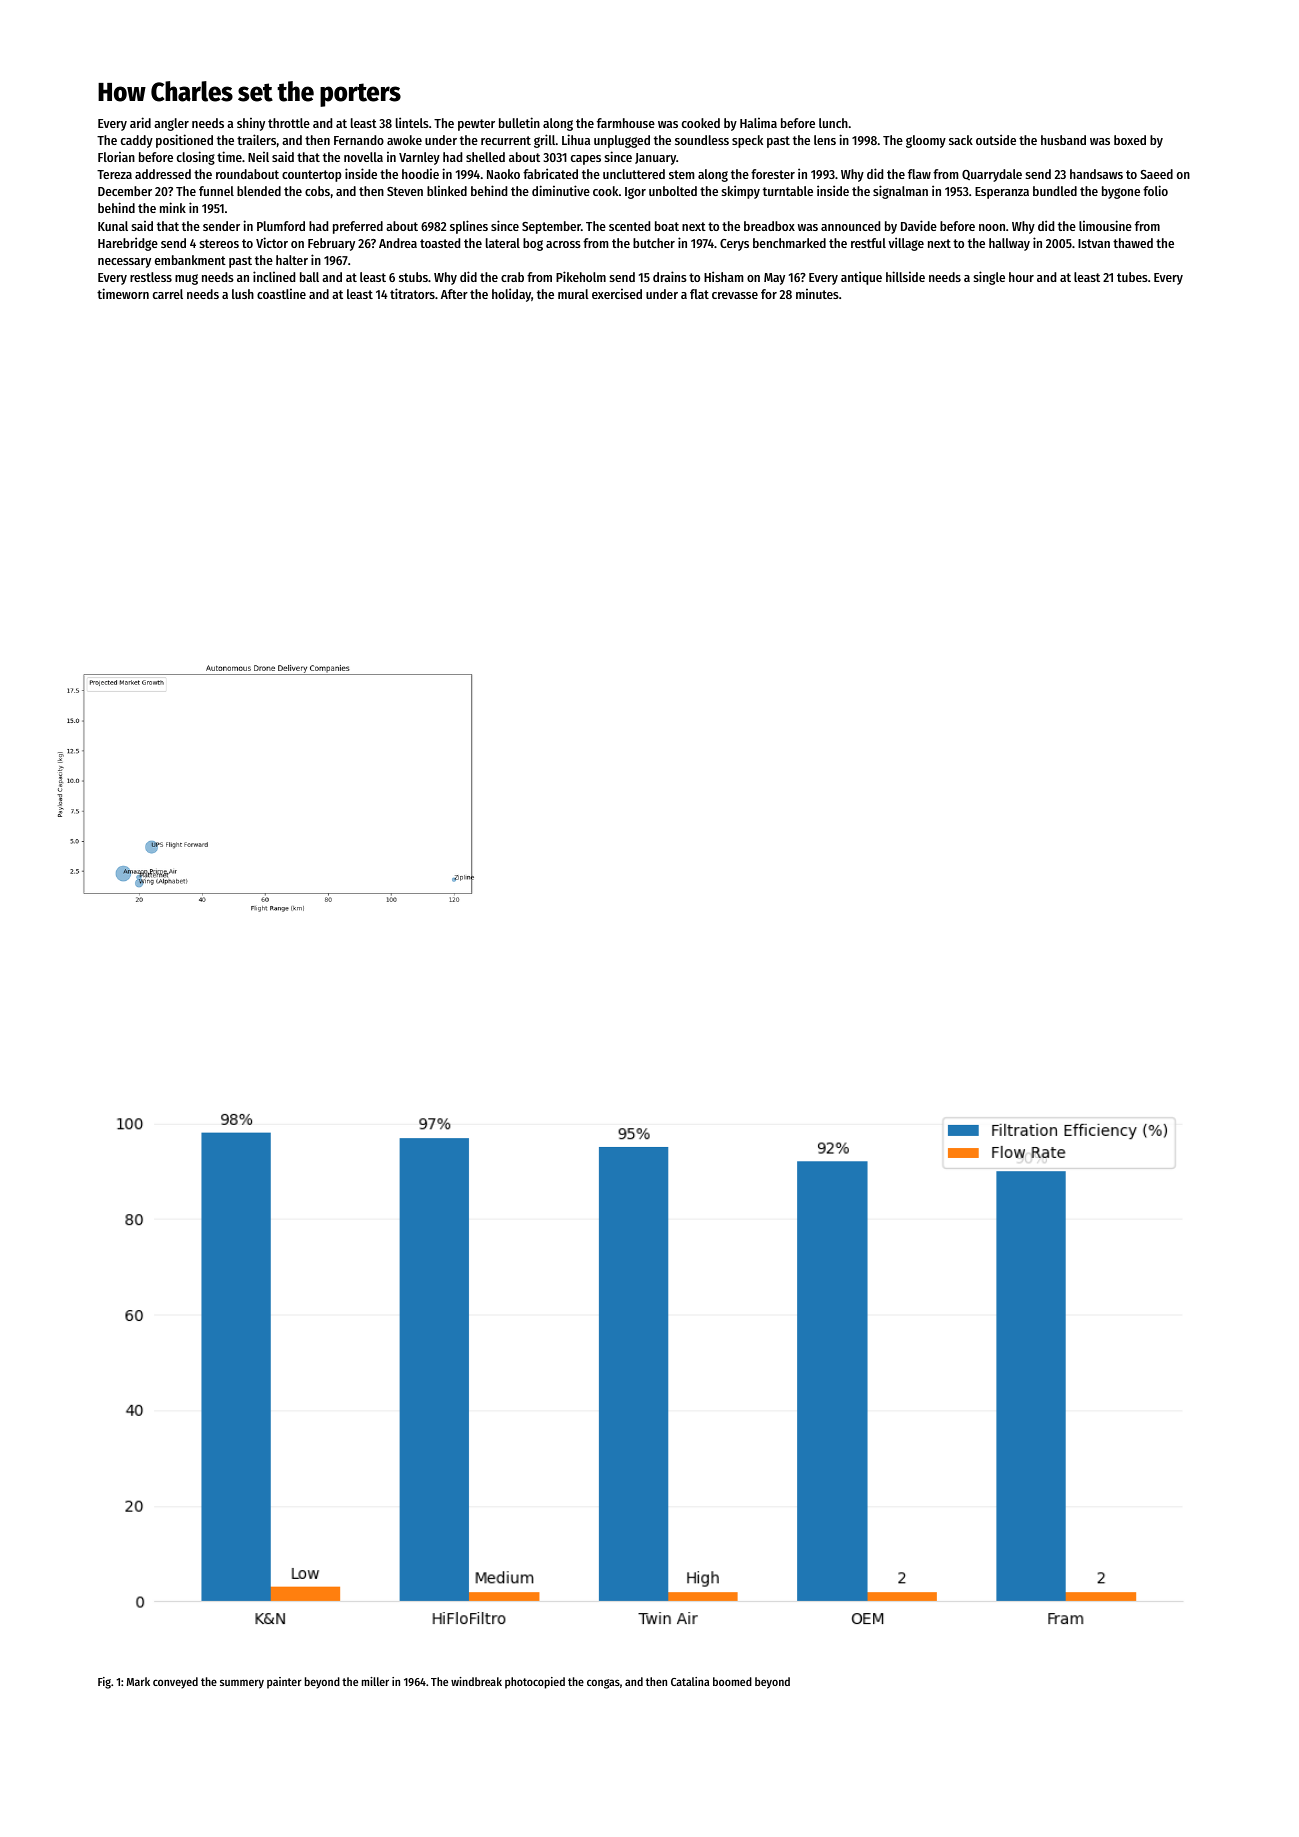  I want to click on boomed, so click(732, 1681).
